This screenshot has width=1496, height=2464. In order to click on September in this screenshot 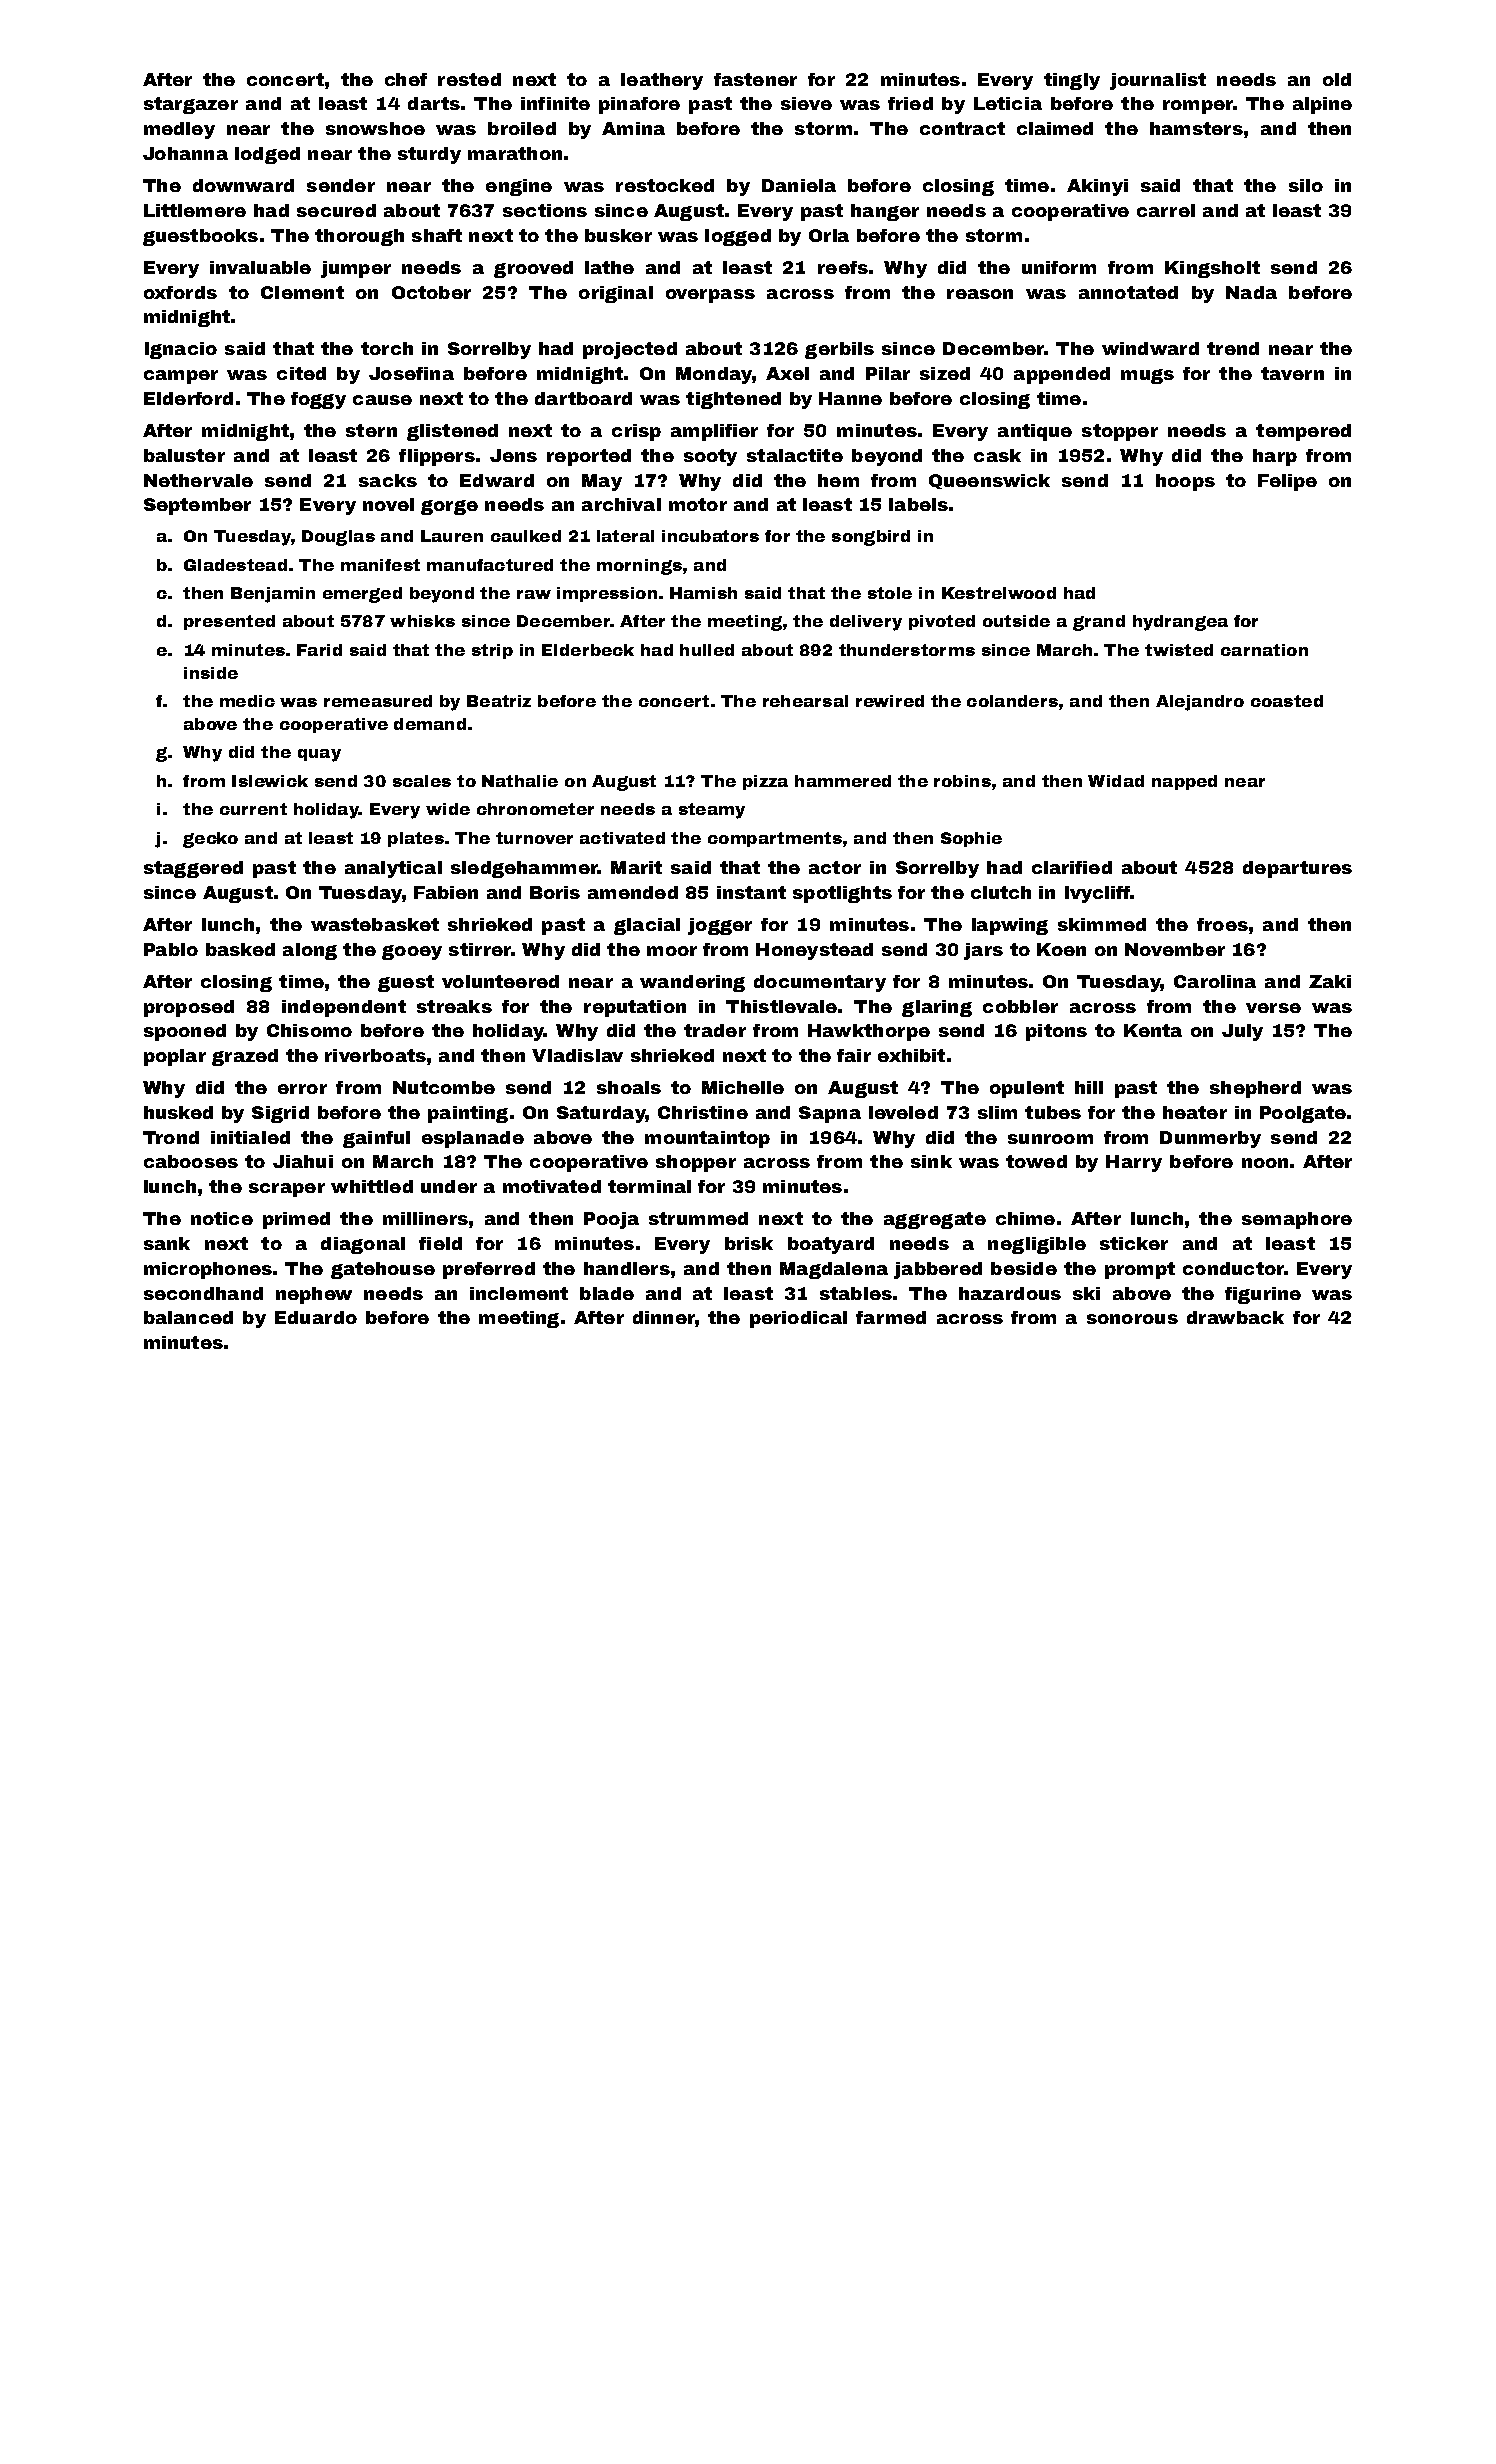, I will do `click(197, 506)`.
